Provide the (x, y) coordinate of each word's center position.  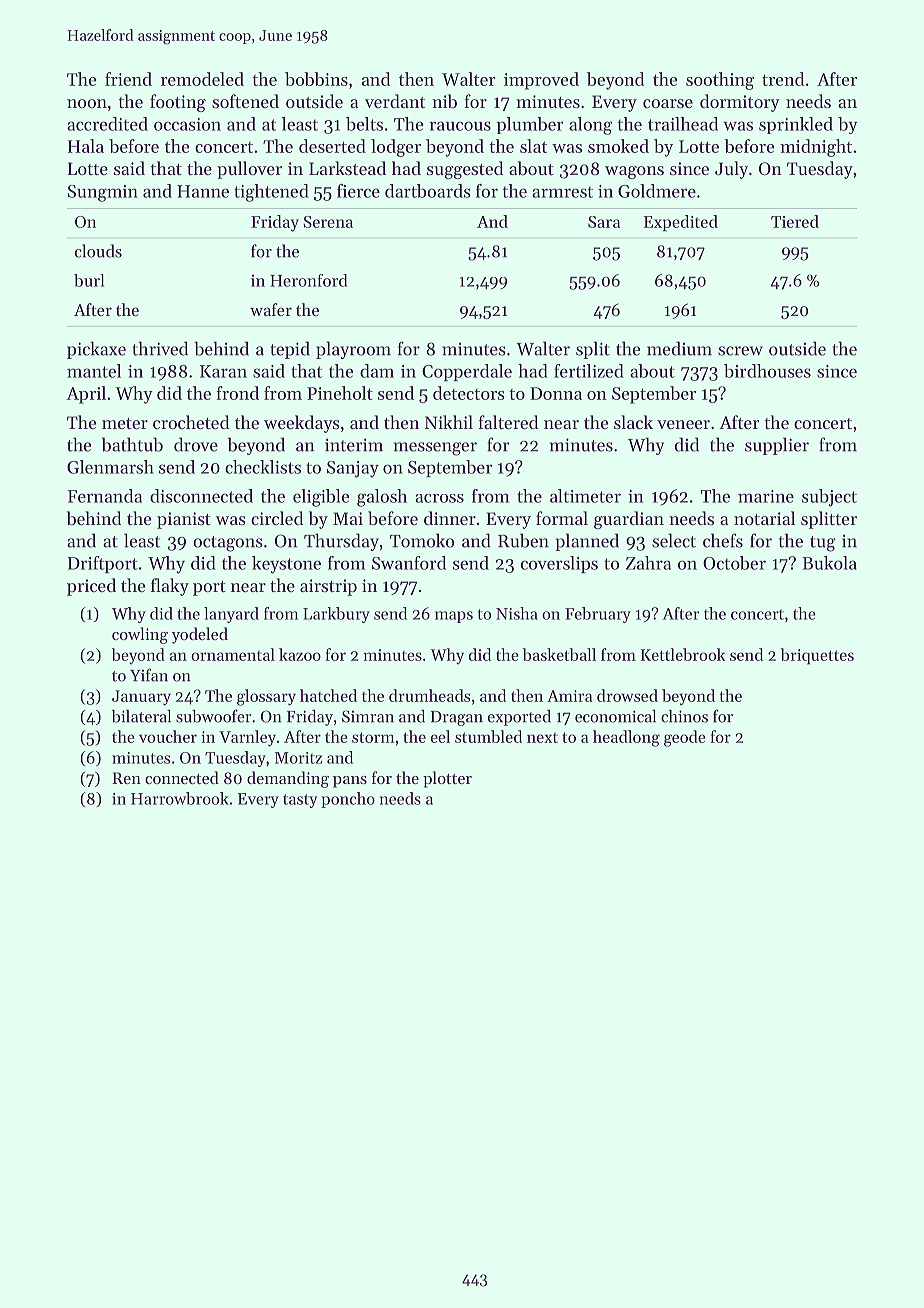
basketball (559, 654)
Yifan (149, 675)
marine (766, 496)
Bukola (829, 563)
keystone (286, 565)
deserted (332, 146)
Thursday (341, 542)
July (731, 170)
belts (364, 124)
